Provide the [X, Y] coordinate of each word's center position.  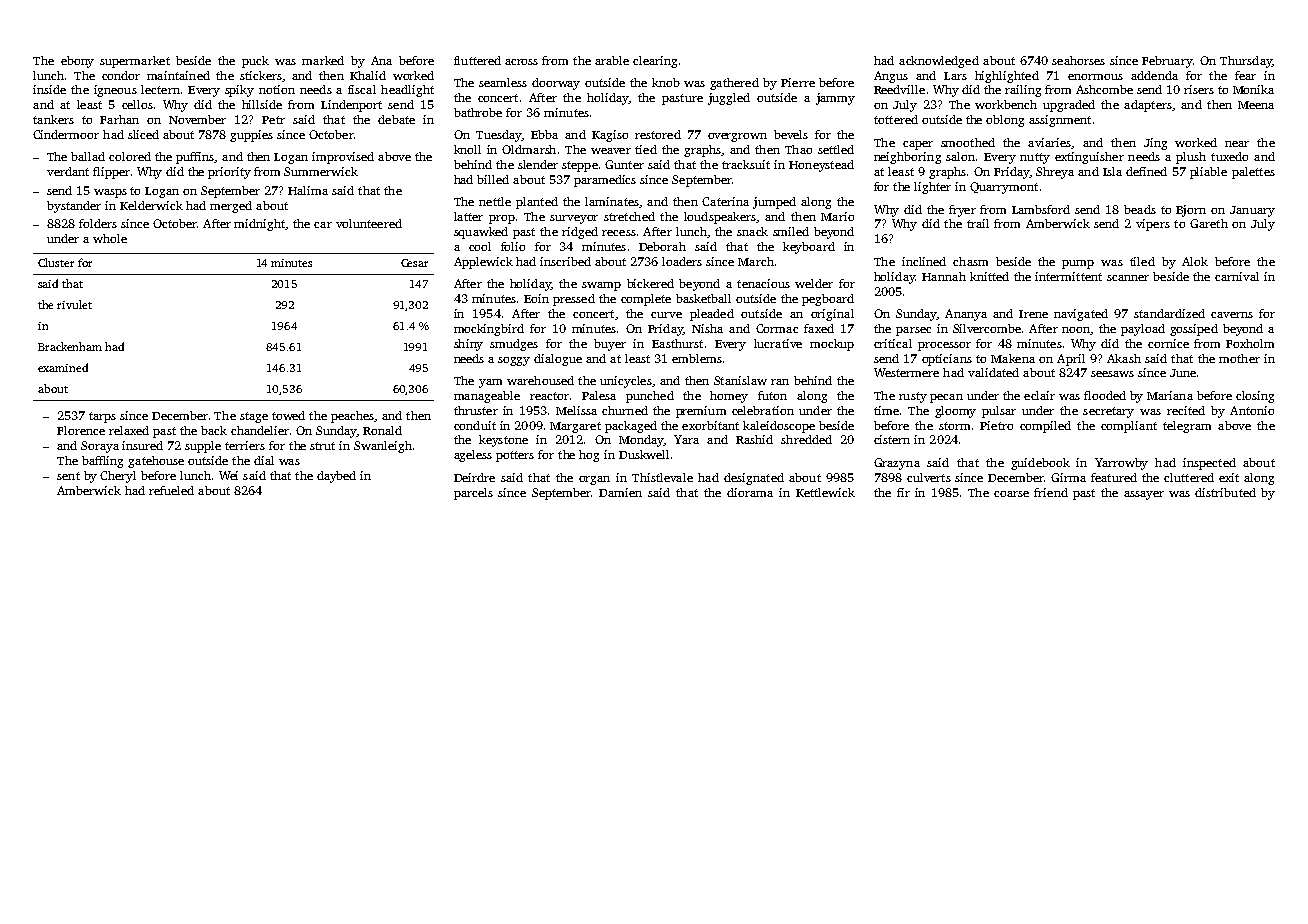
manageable [487, 397]
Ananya [966, 315]
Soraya [100, 447]
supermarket [135, 62]
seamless [503, 82]
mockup [832, 345]
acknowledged [939, 62]
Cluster [56, 262]
